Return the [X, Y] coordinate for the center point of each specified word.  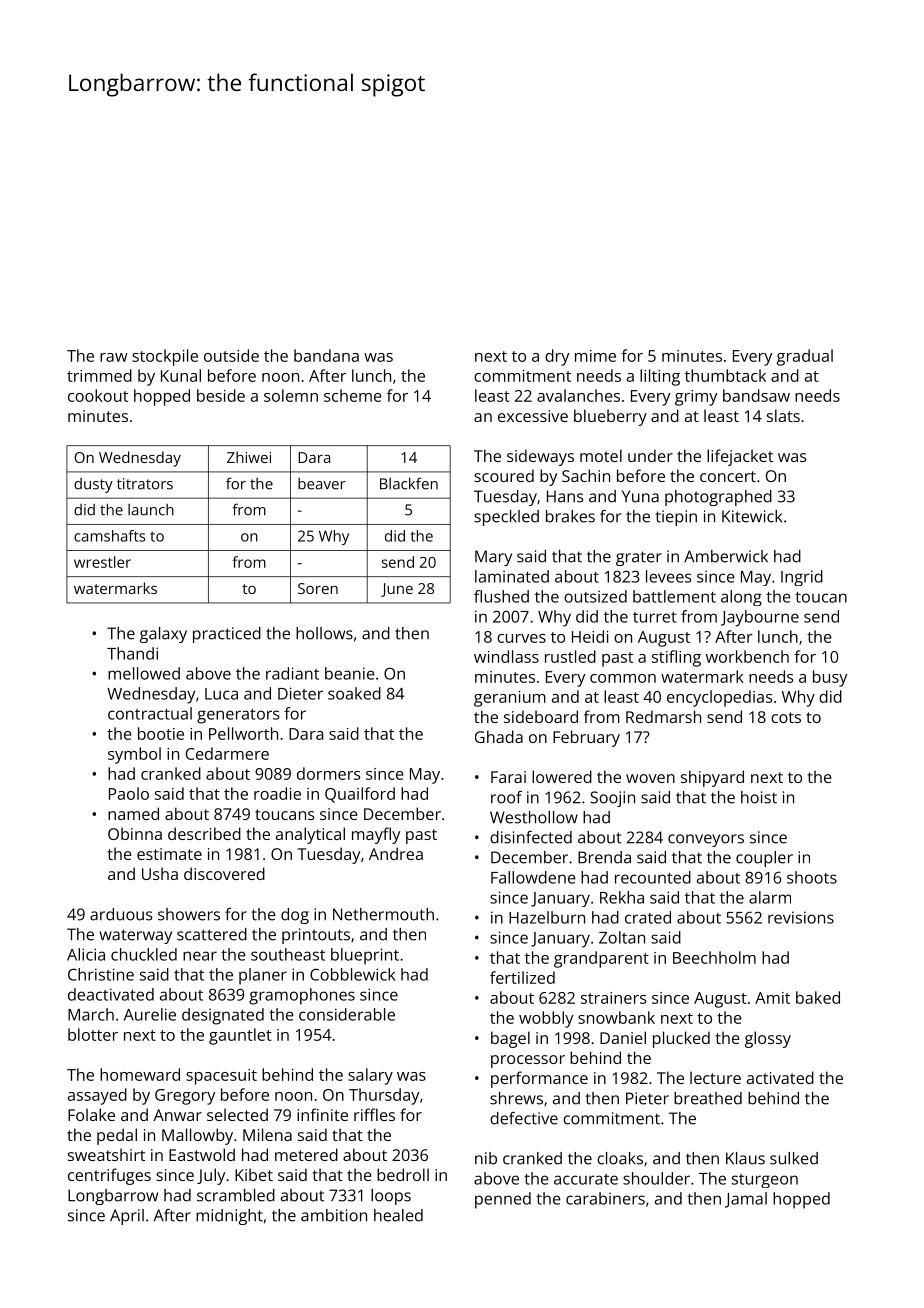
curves [521, 638]
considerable [347, 1014]
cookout [98, 395]
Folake [91, 1114]
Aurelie [150, 1014]
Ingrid [802, 578]
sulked [794, 1158]
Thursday [384, 1096]
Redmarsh [663, 716]
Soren [318, 588]
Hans [565, 496]
